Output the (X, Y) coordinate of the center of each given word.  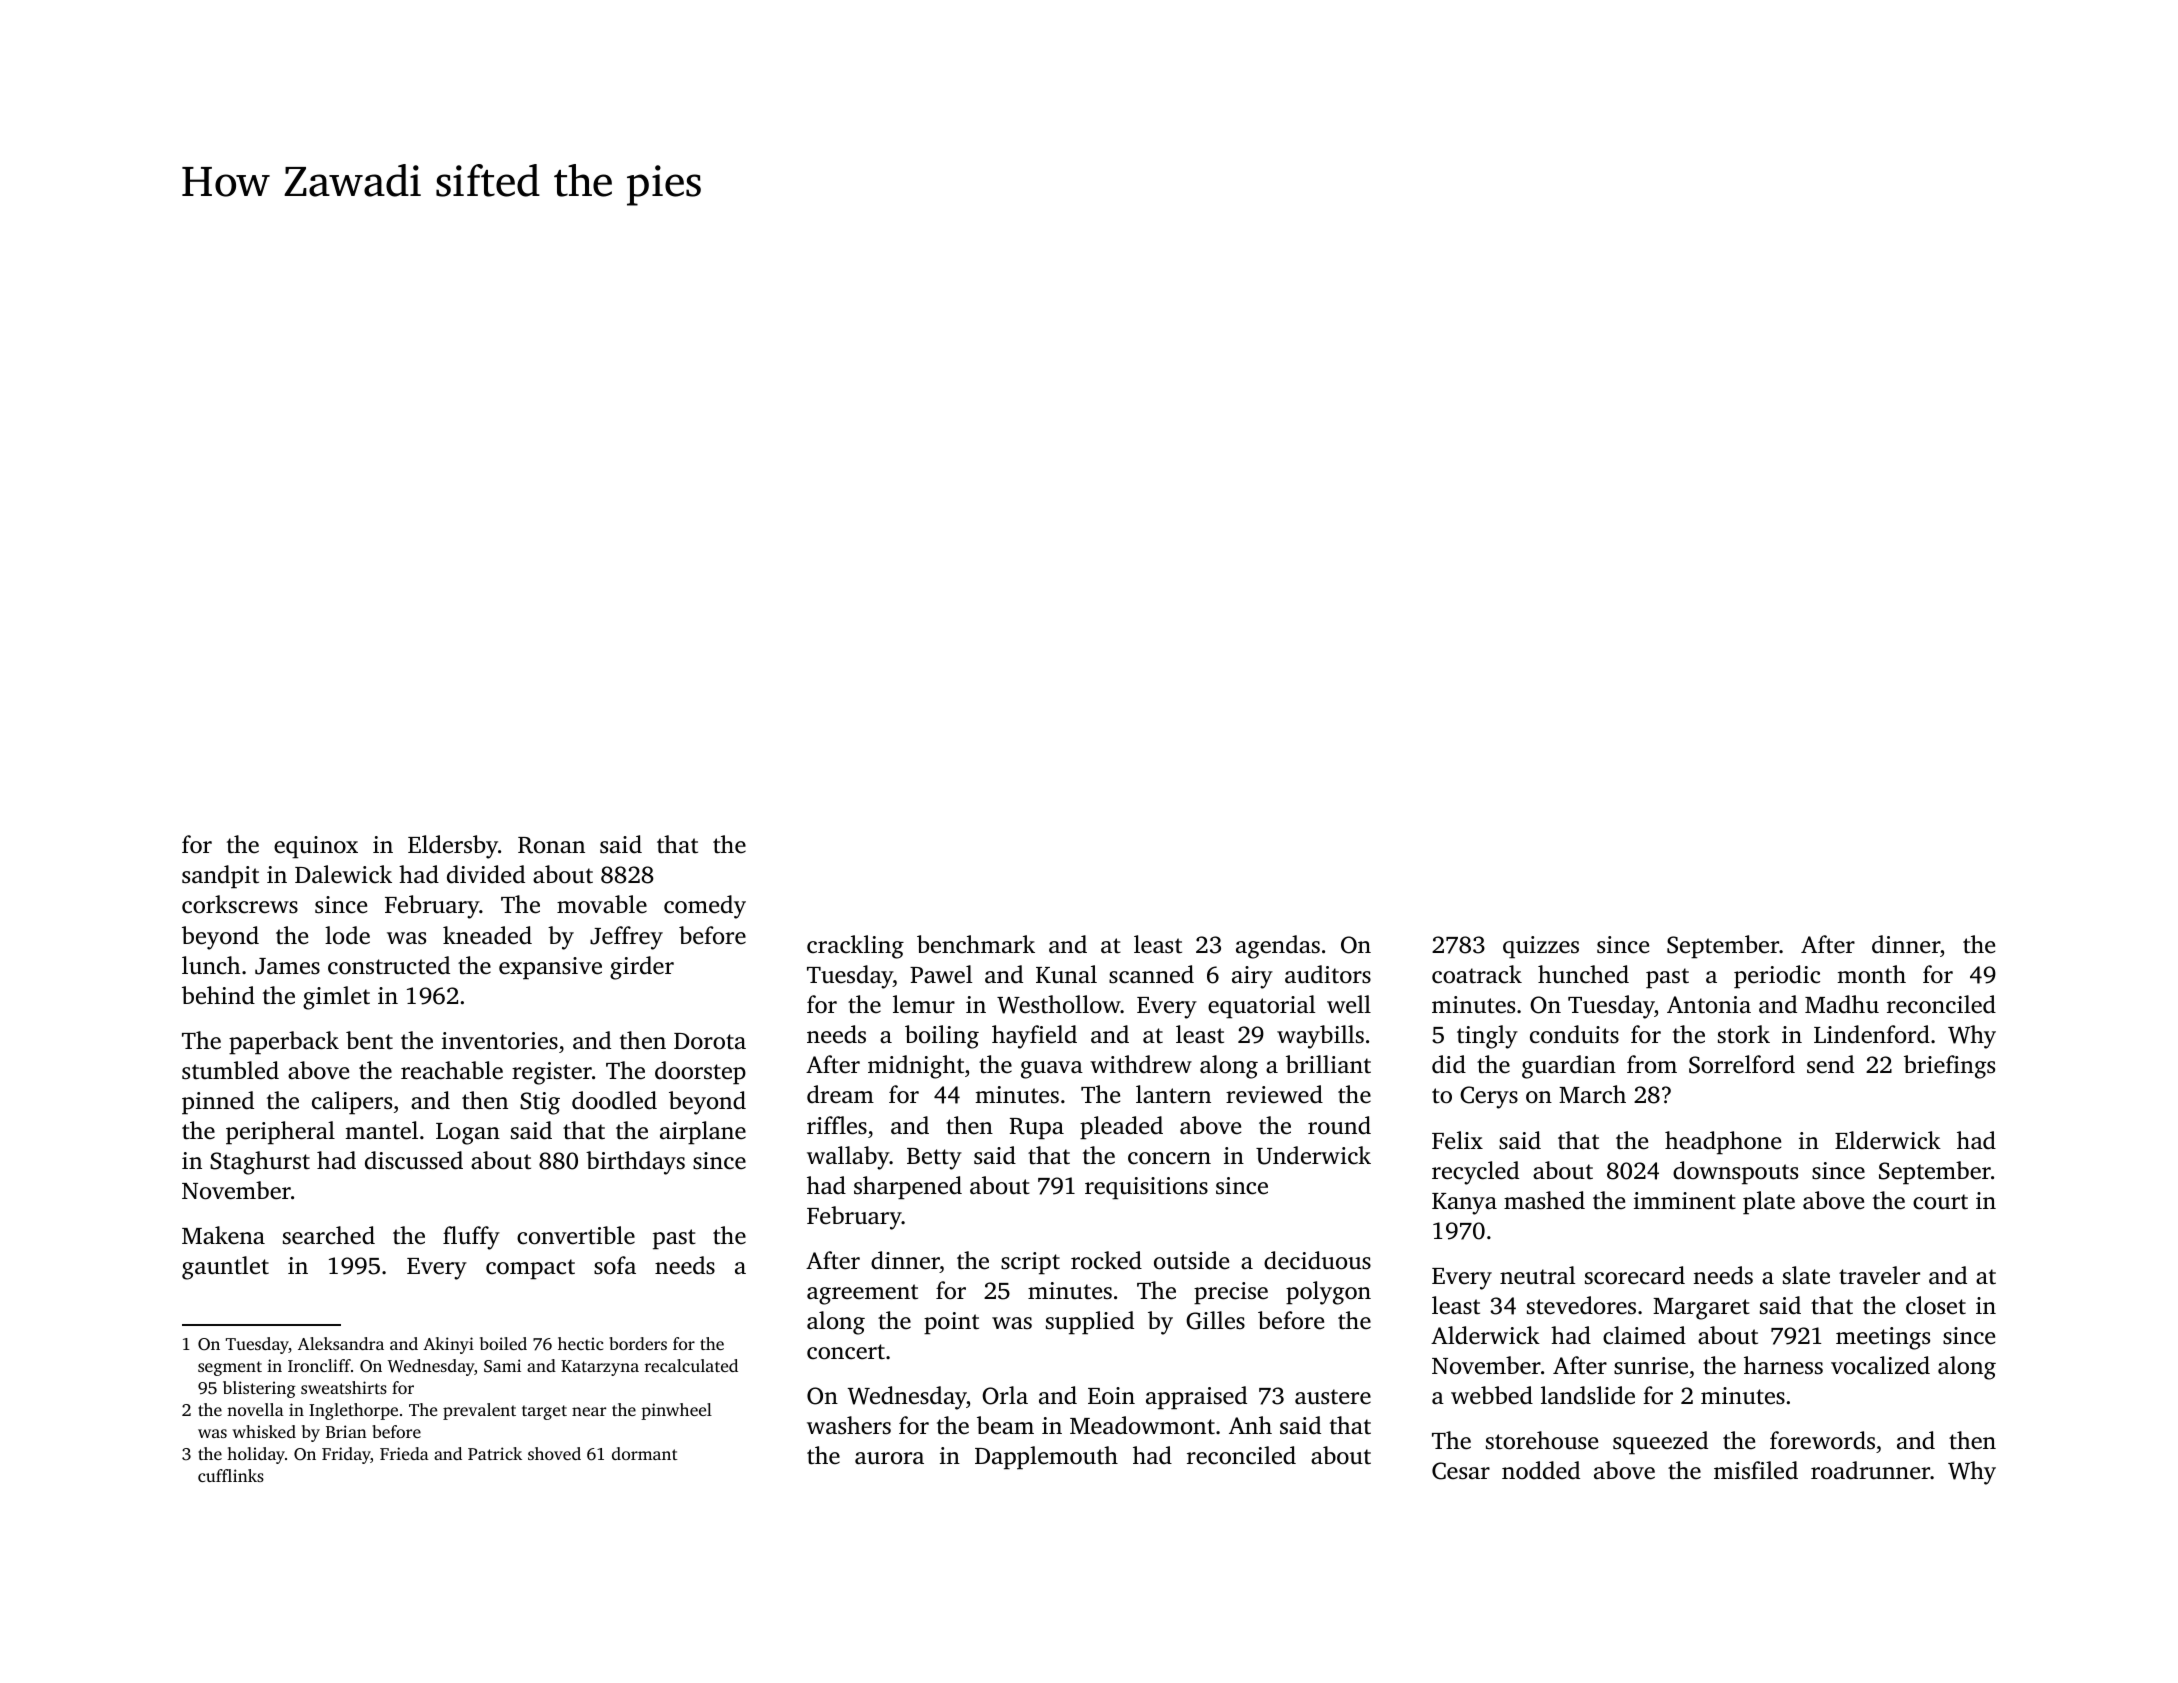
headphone (1723, 1143)
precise (1231, 1293)
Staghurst (260, 1163)
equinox (316, 847)
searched (329, 1235)
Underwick (1313, 1155)
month (1871, 974)
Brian (346, 1431)
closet (1936, 1305)
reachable (452, 1070)
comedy (705, 907)
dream (840, 1094)
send (1830, 1064)
